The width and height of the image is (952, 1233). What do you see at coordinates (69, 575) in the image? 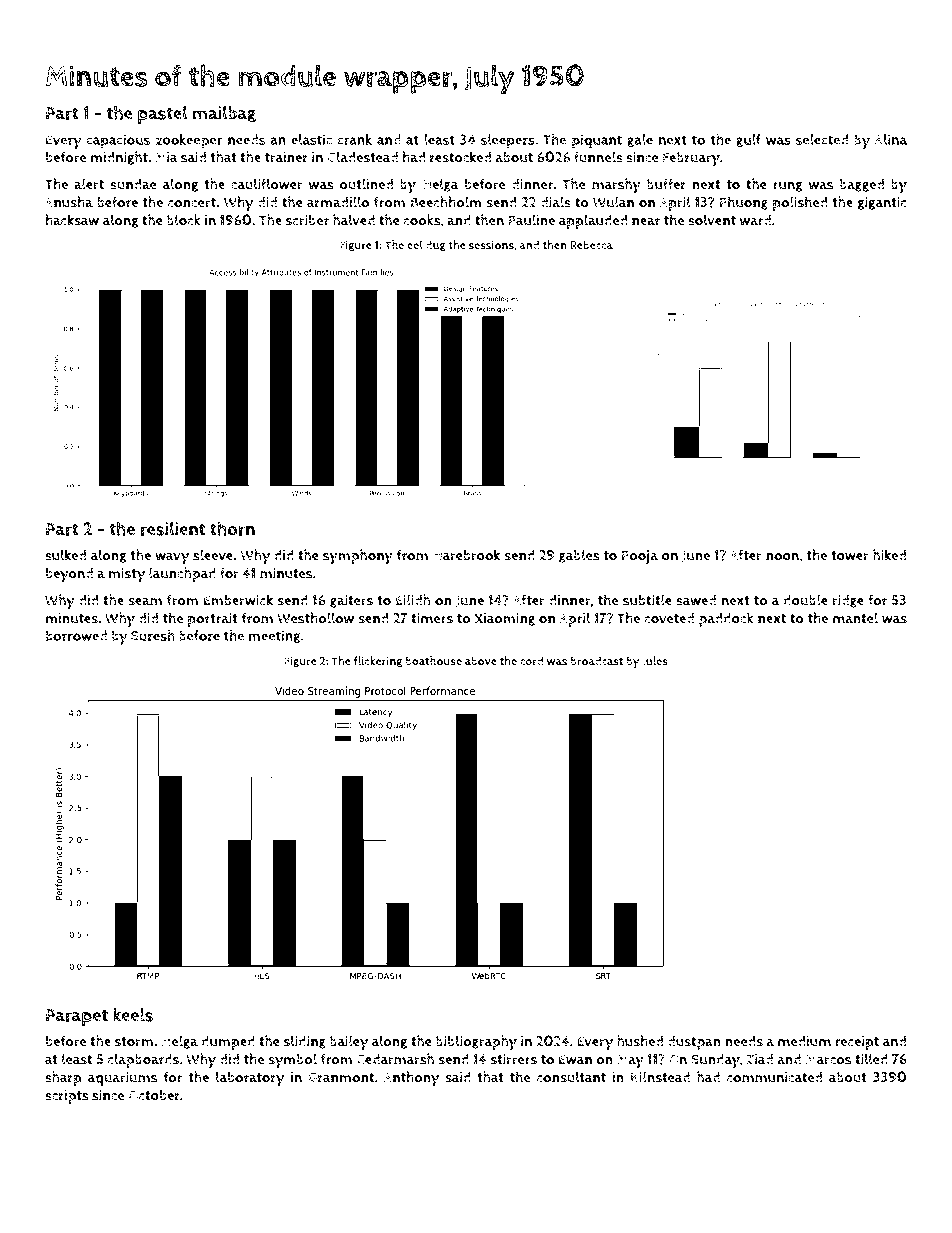
I see `beyond` at bounding box center [69, 575].
